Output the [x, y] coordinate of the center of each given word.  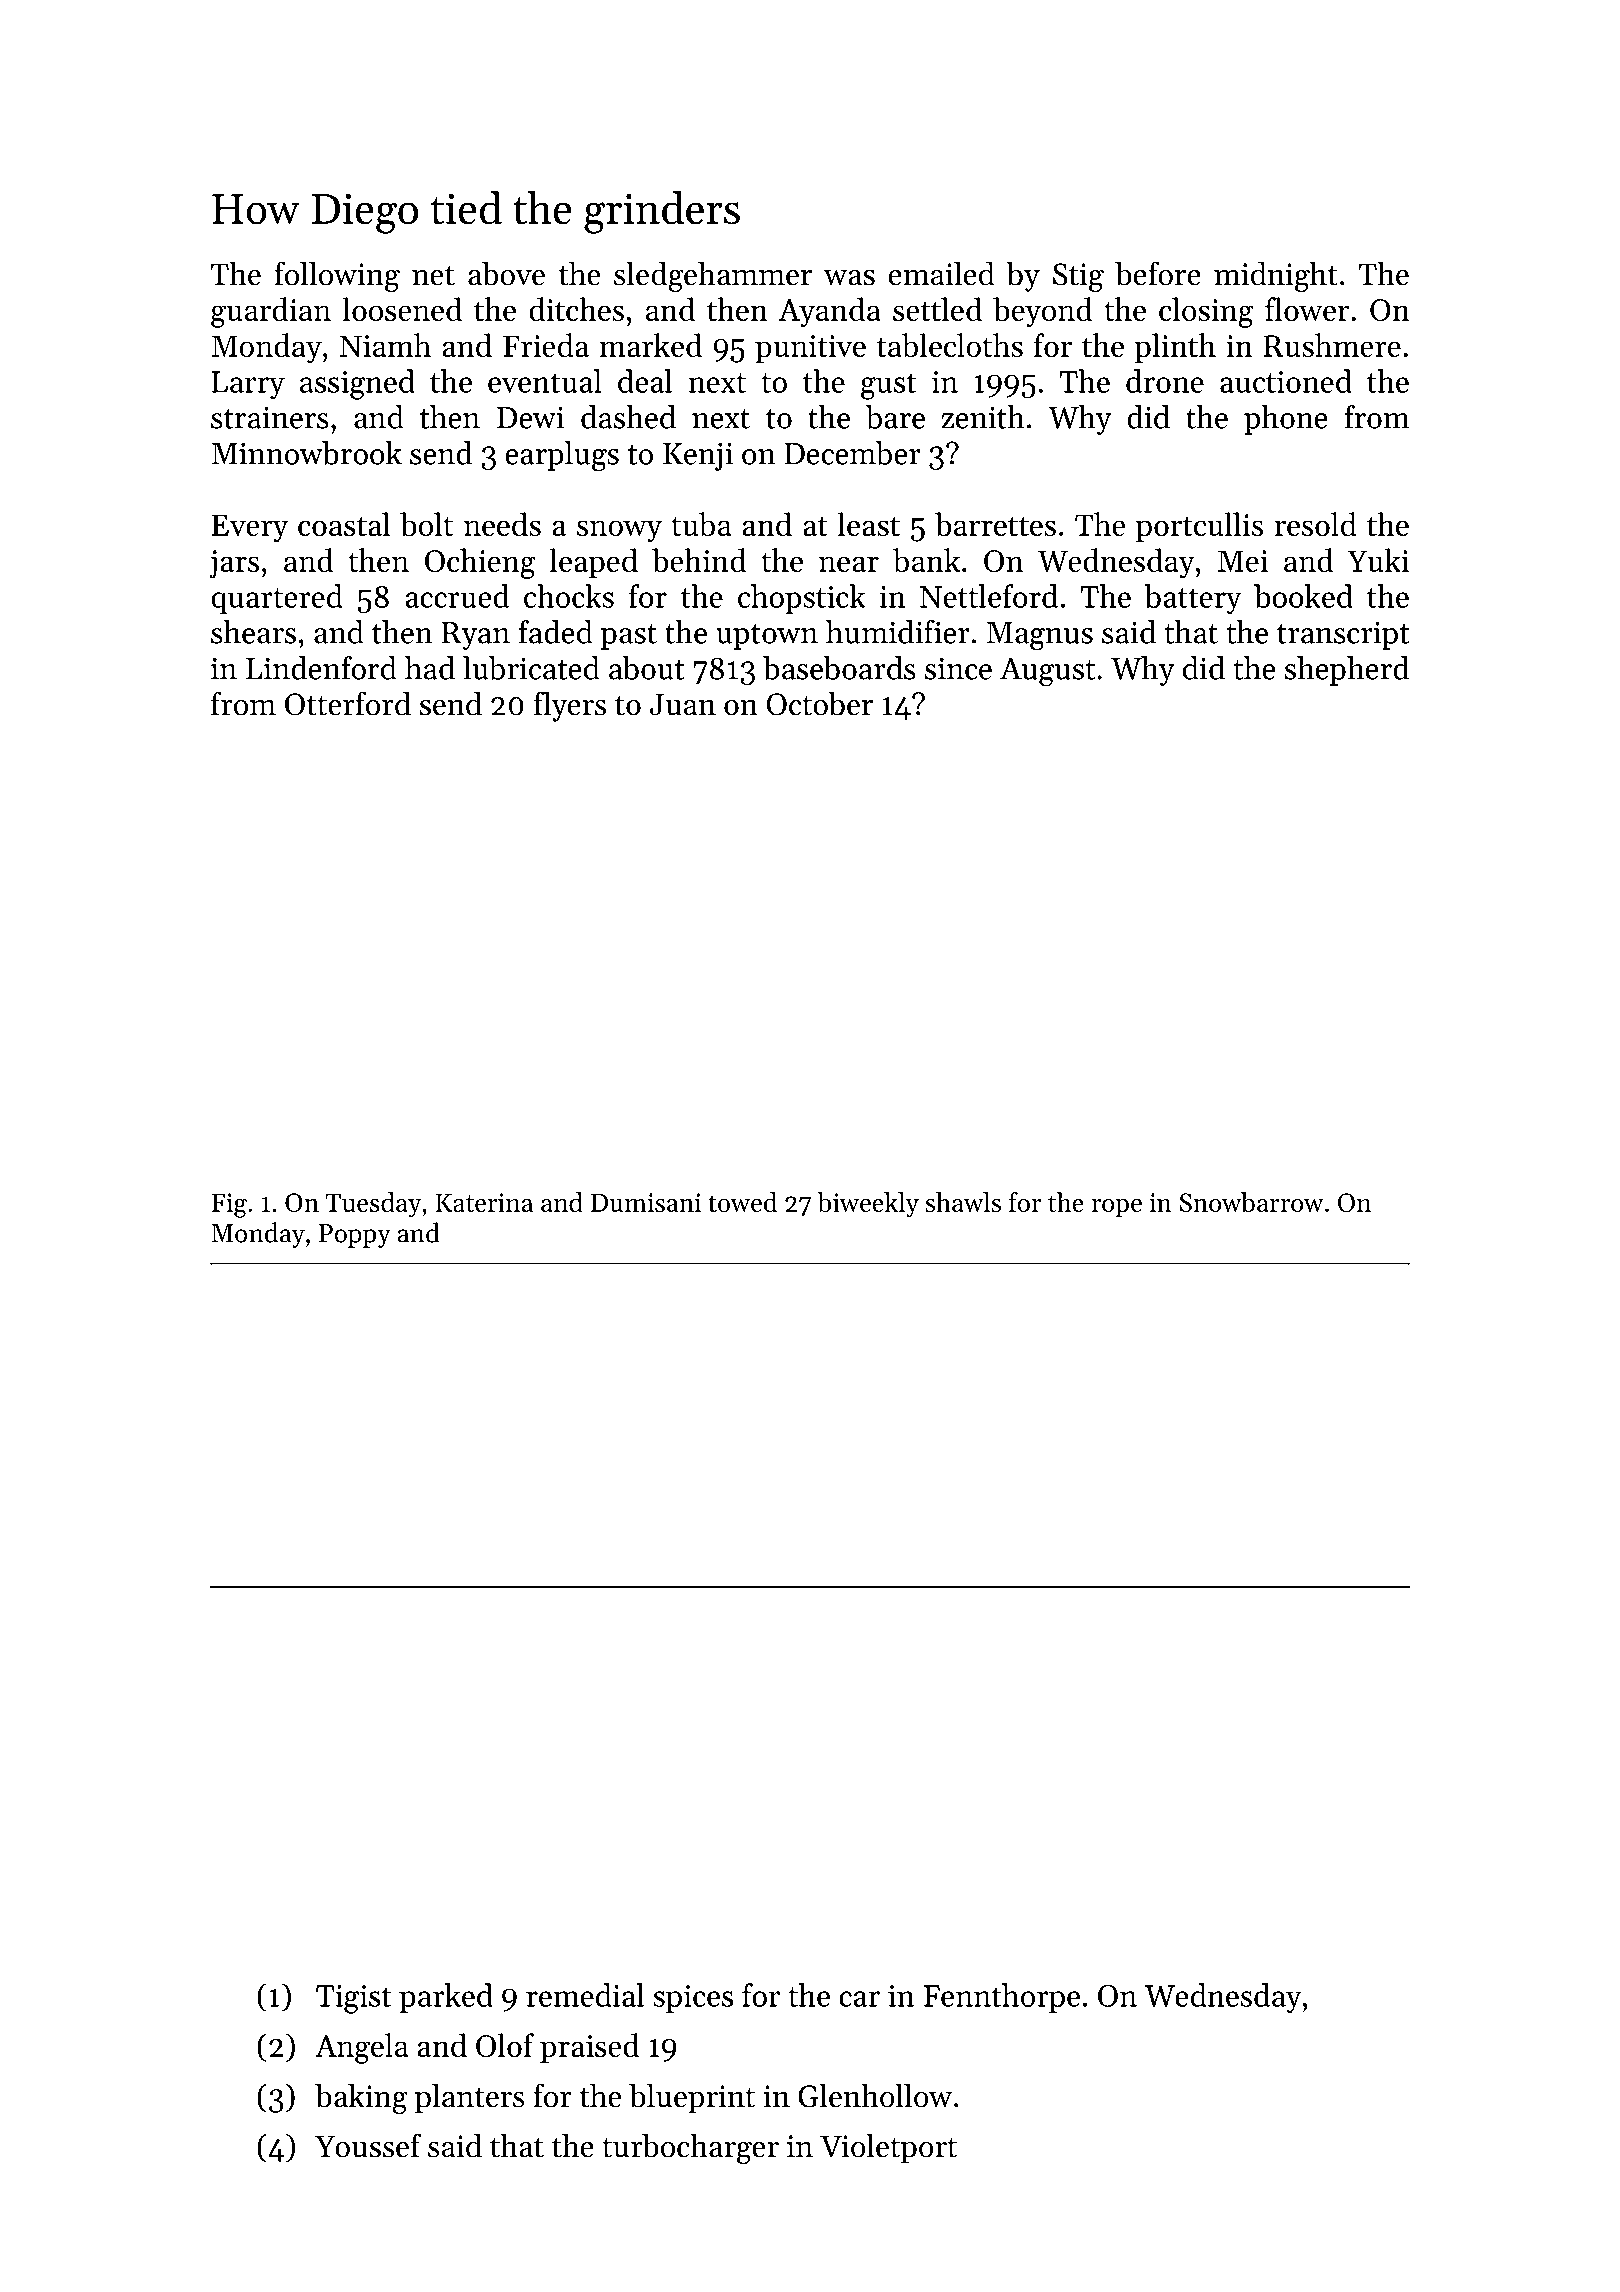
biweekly [868, 1205]
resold [1315, 524]
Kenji [698, 456]
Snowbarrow [1251, 1202]
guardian [271, 312]
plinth [1175, 348]
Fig [229, 1205]
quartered [277, 599]
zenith [983, 417]
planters [470, 2098]
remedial [585, 1995]
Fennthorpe [1001, 1998]
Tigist [354, 1999]
